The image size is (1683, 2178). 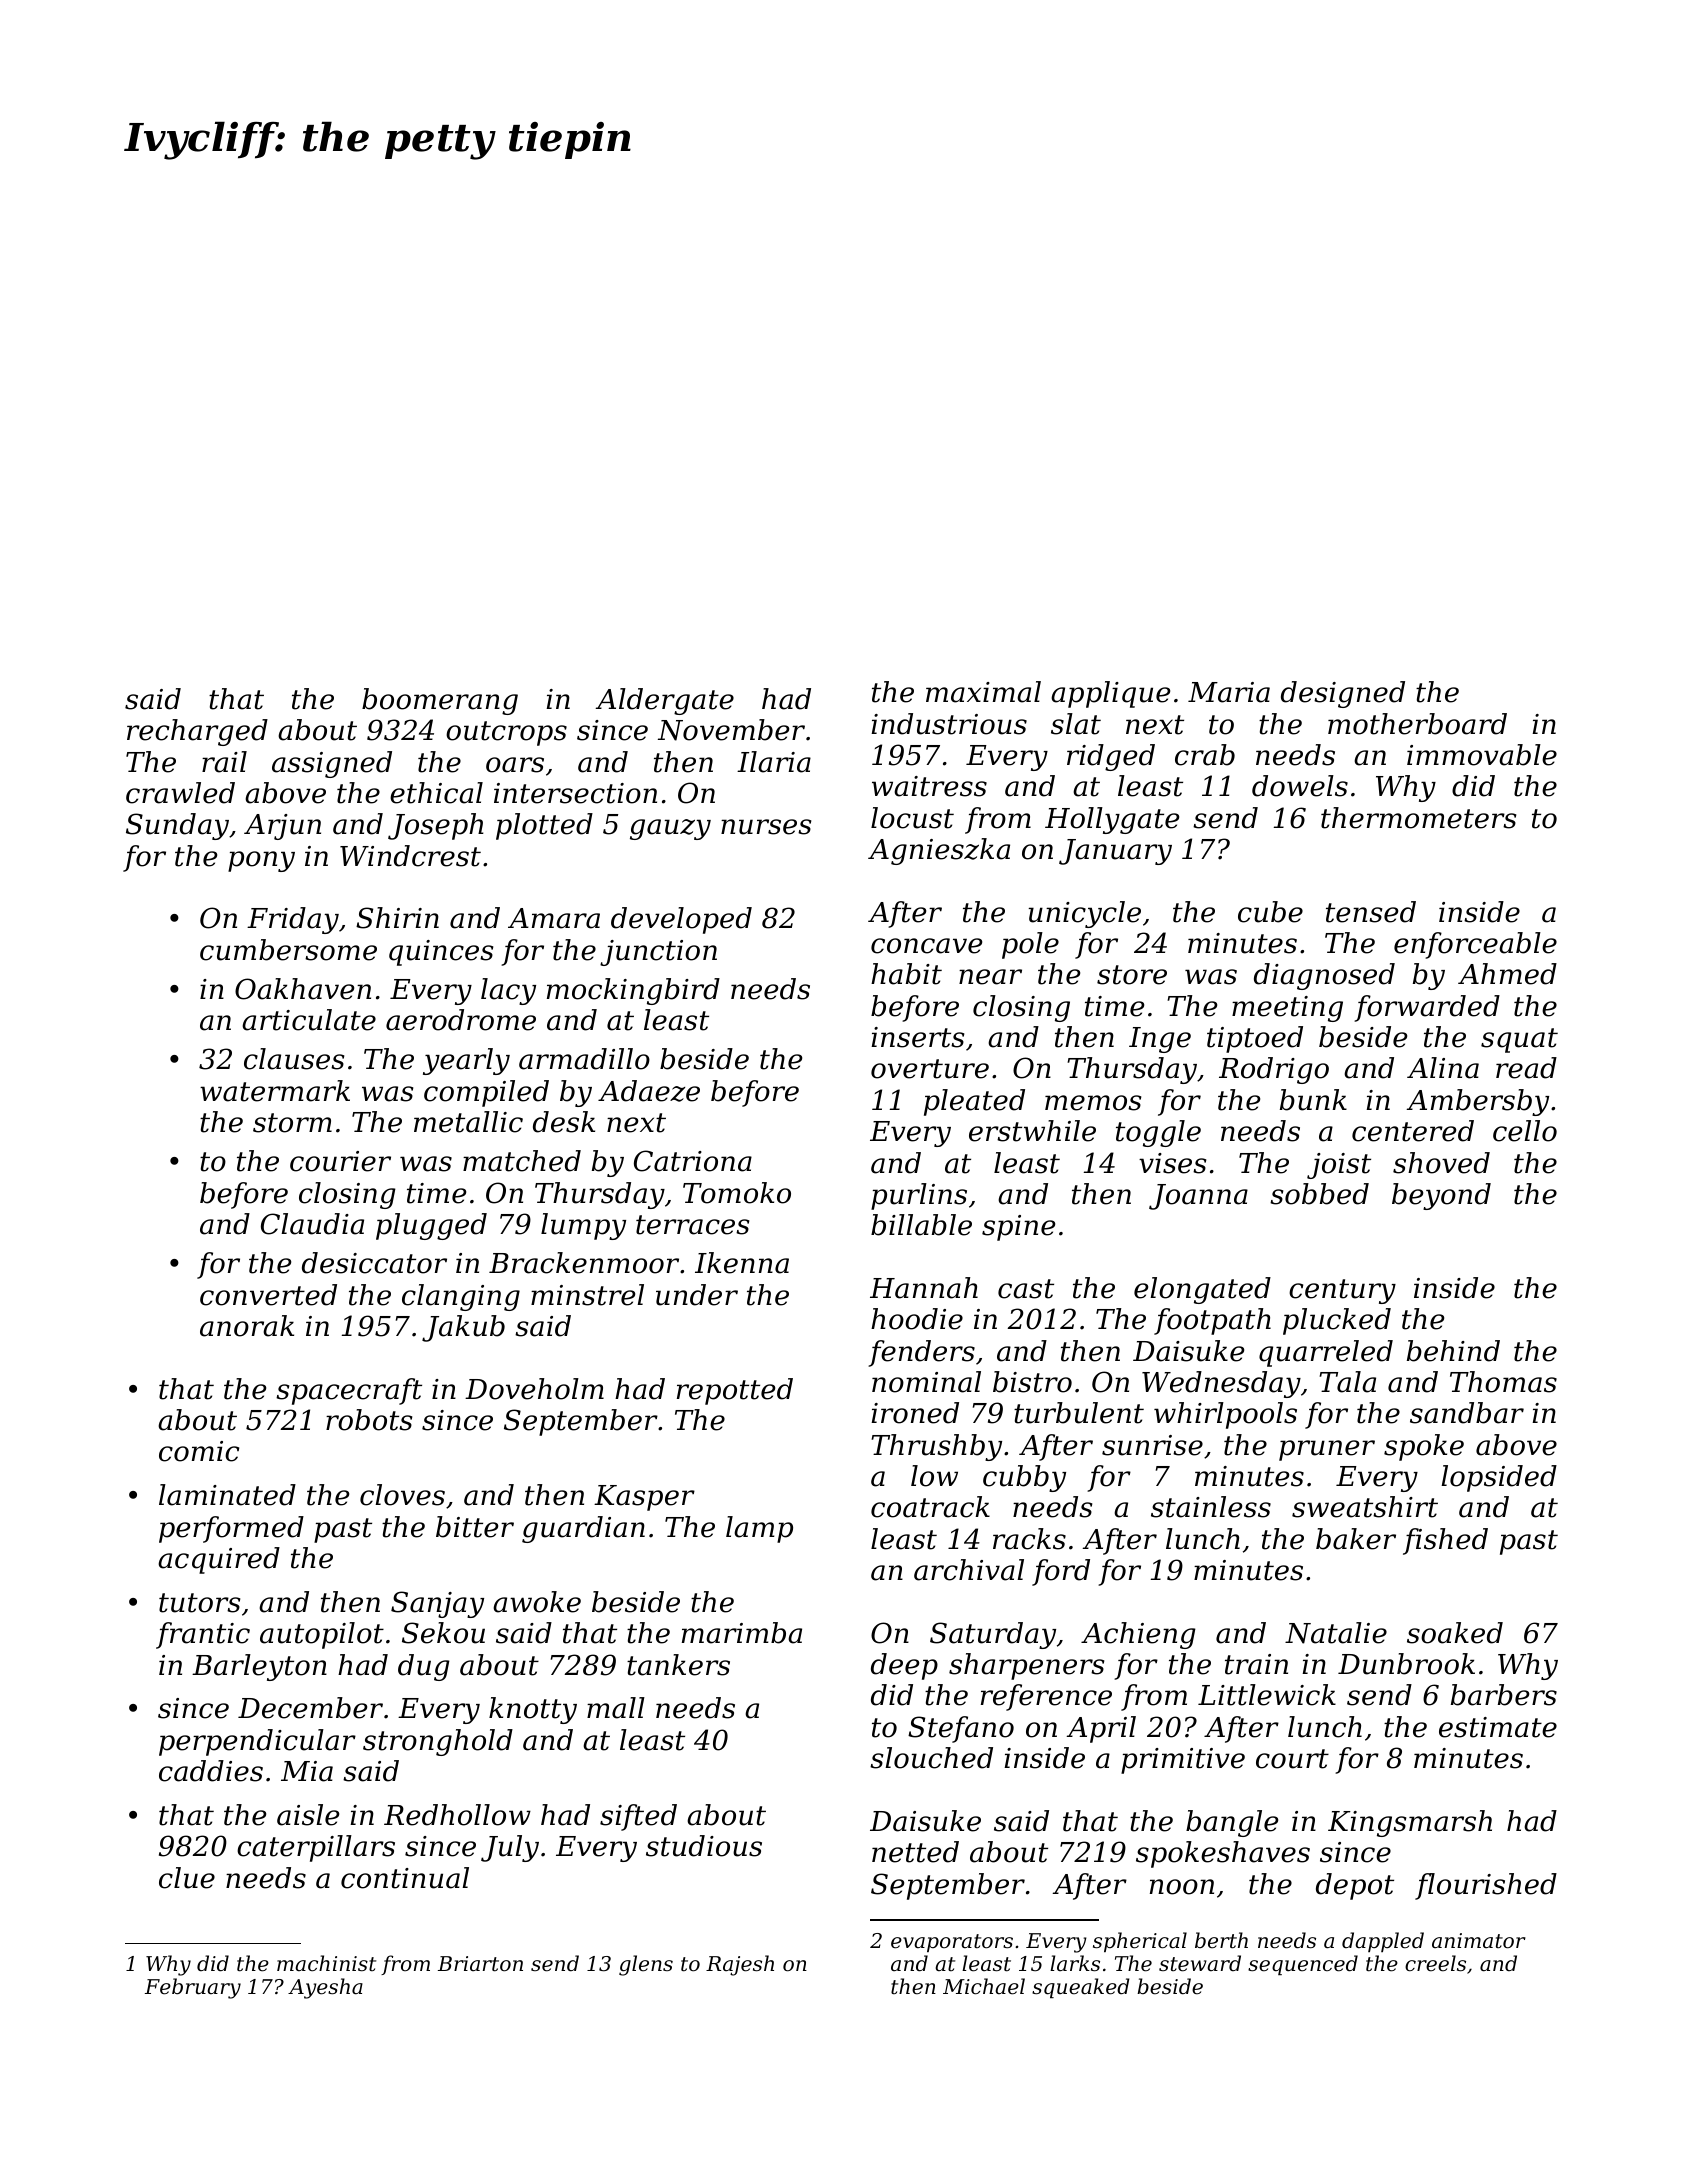 I want to click on Maria, so click(x=1229, y=692).
